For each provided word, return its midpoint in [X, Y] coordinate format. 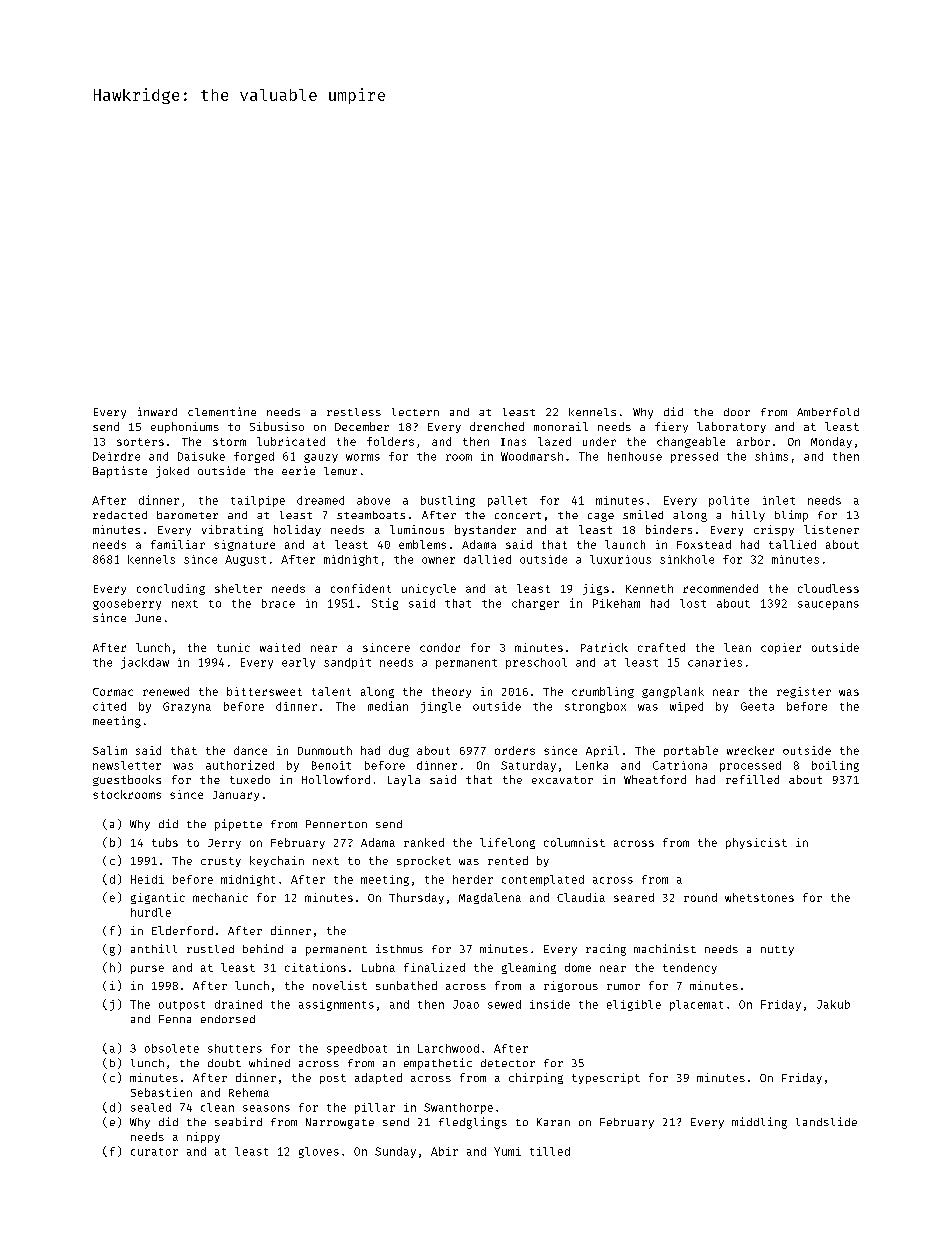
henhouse [635, 456]
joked [172, 472]
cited [109, 706]
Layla [404, 780]
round [700, 897]
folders [390, 441]
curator [154, 1152]
